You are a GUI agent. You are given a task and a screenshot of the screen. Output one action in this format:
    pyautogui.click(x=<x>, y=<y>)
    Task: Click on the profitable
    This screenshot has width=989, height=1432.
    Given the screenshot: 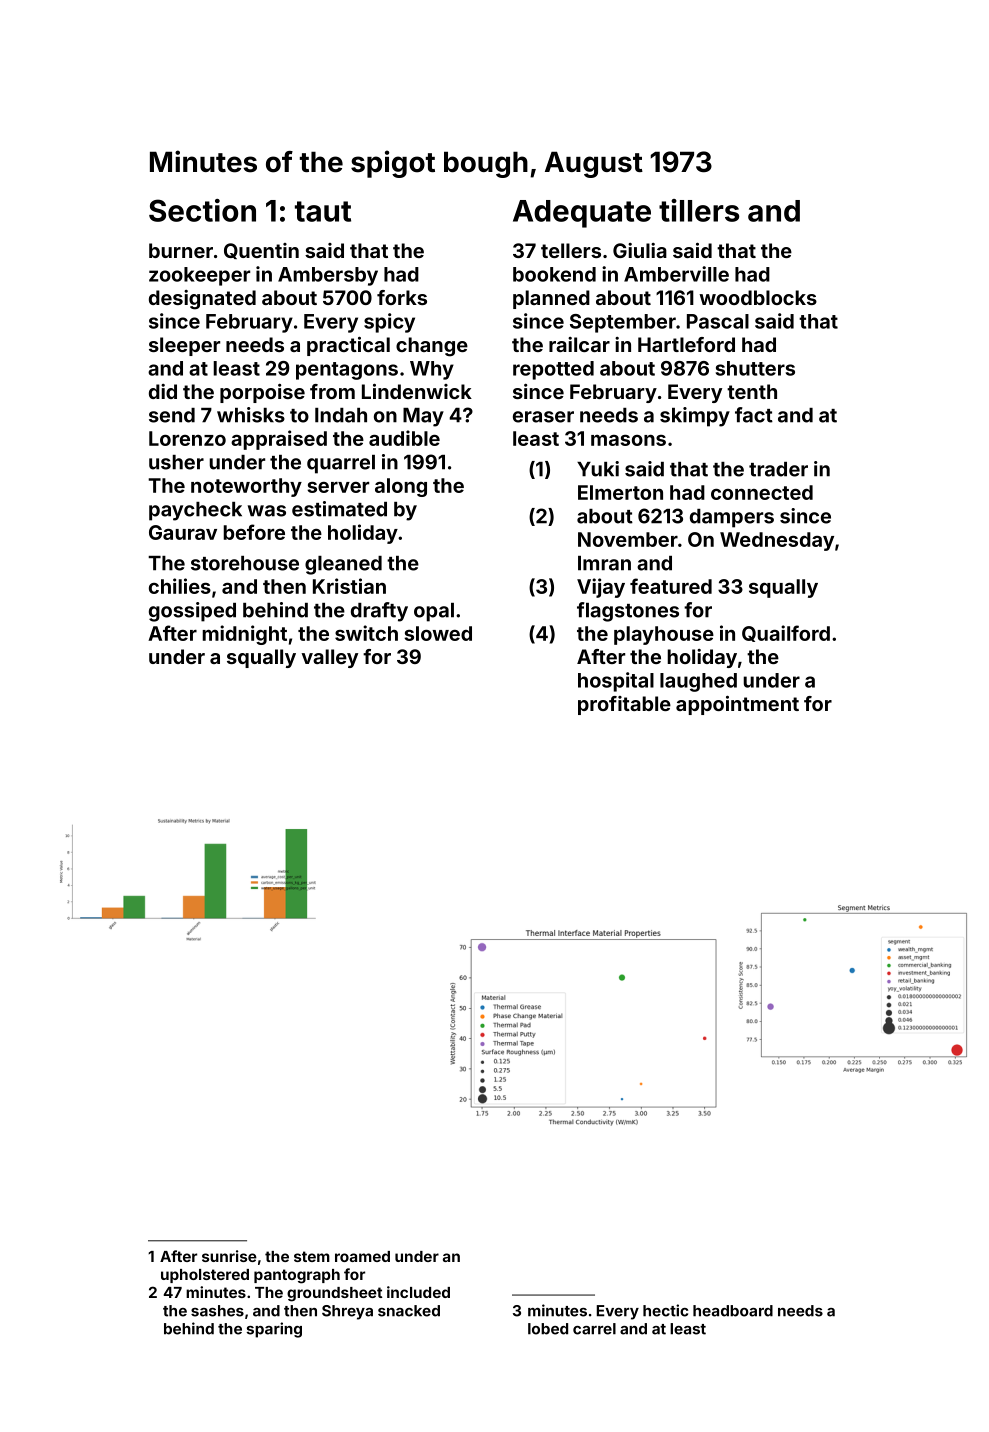 What is the action you would take?
    pyautogui.click(x=624, y=705)
